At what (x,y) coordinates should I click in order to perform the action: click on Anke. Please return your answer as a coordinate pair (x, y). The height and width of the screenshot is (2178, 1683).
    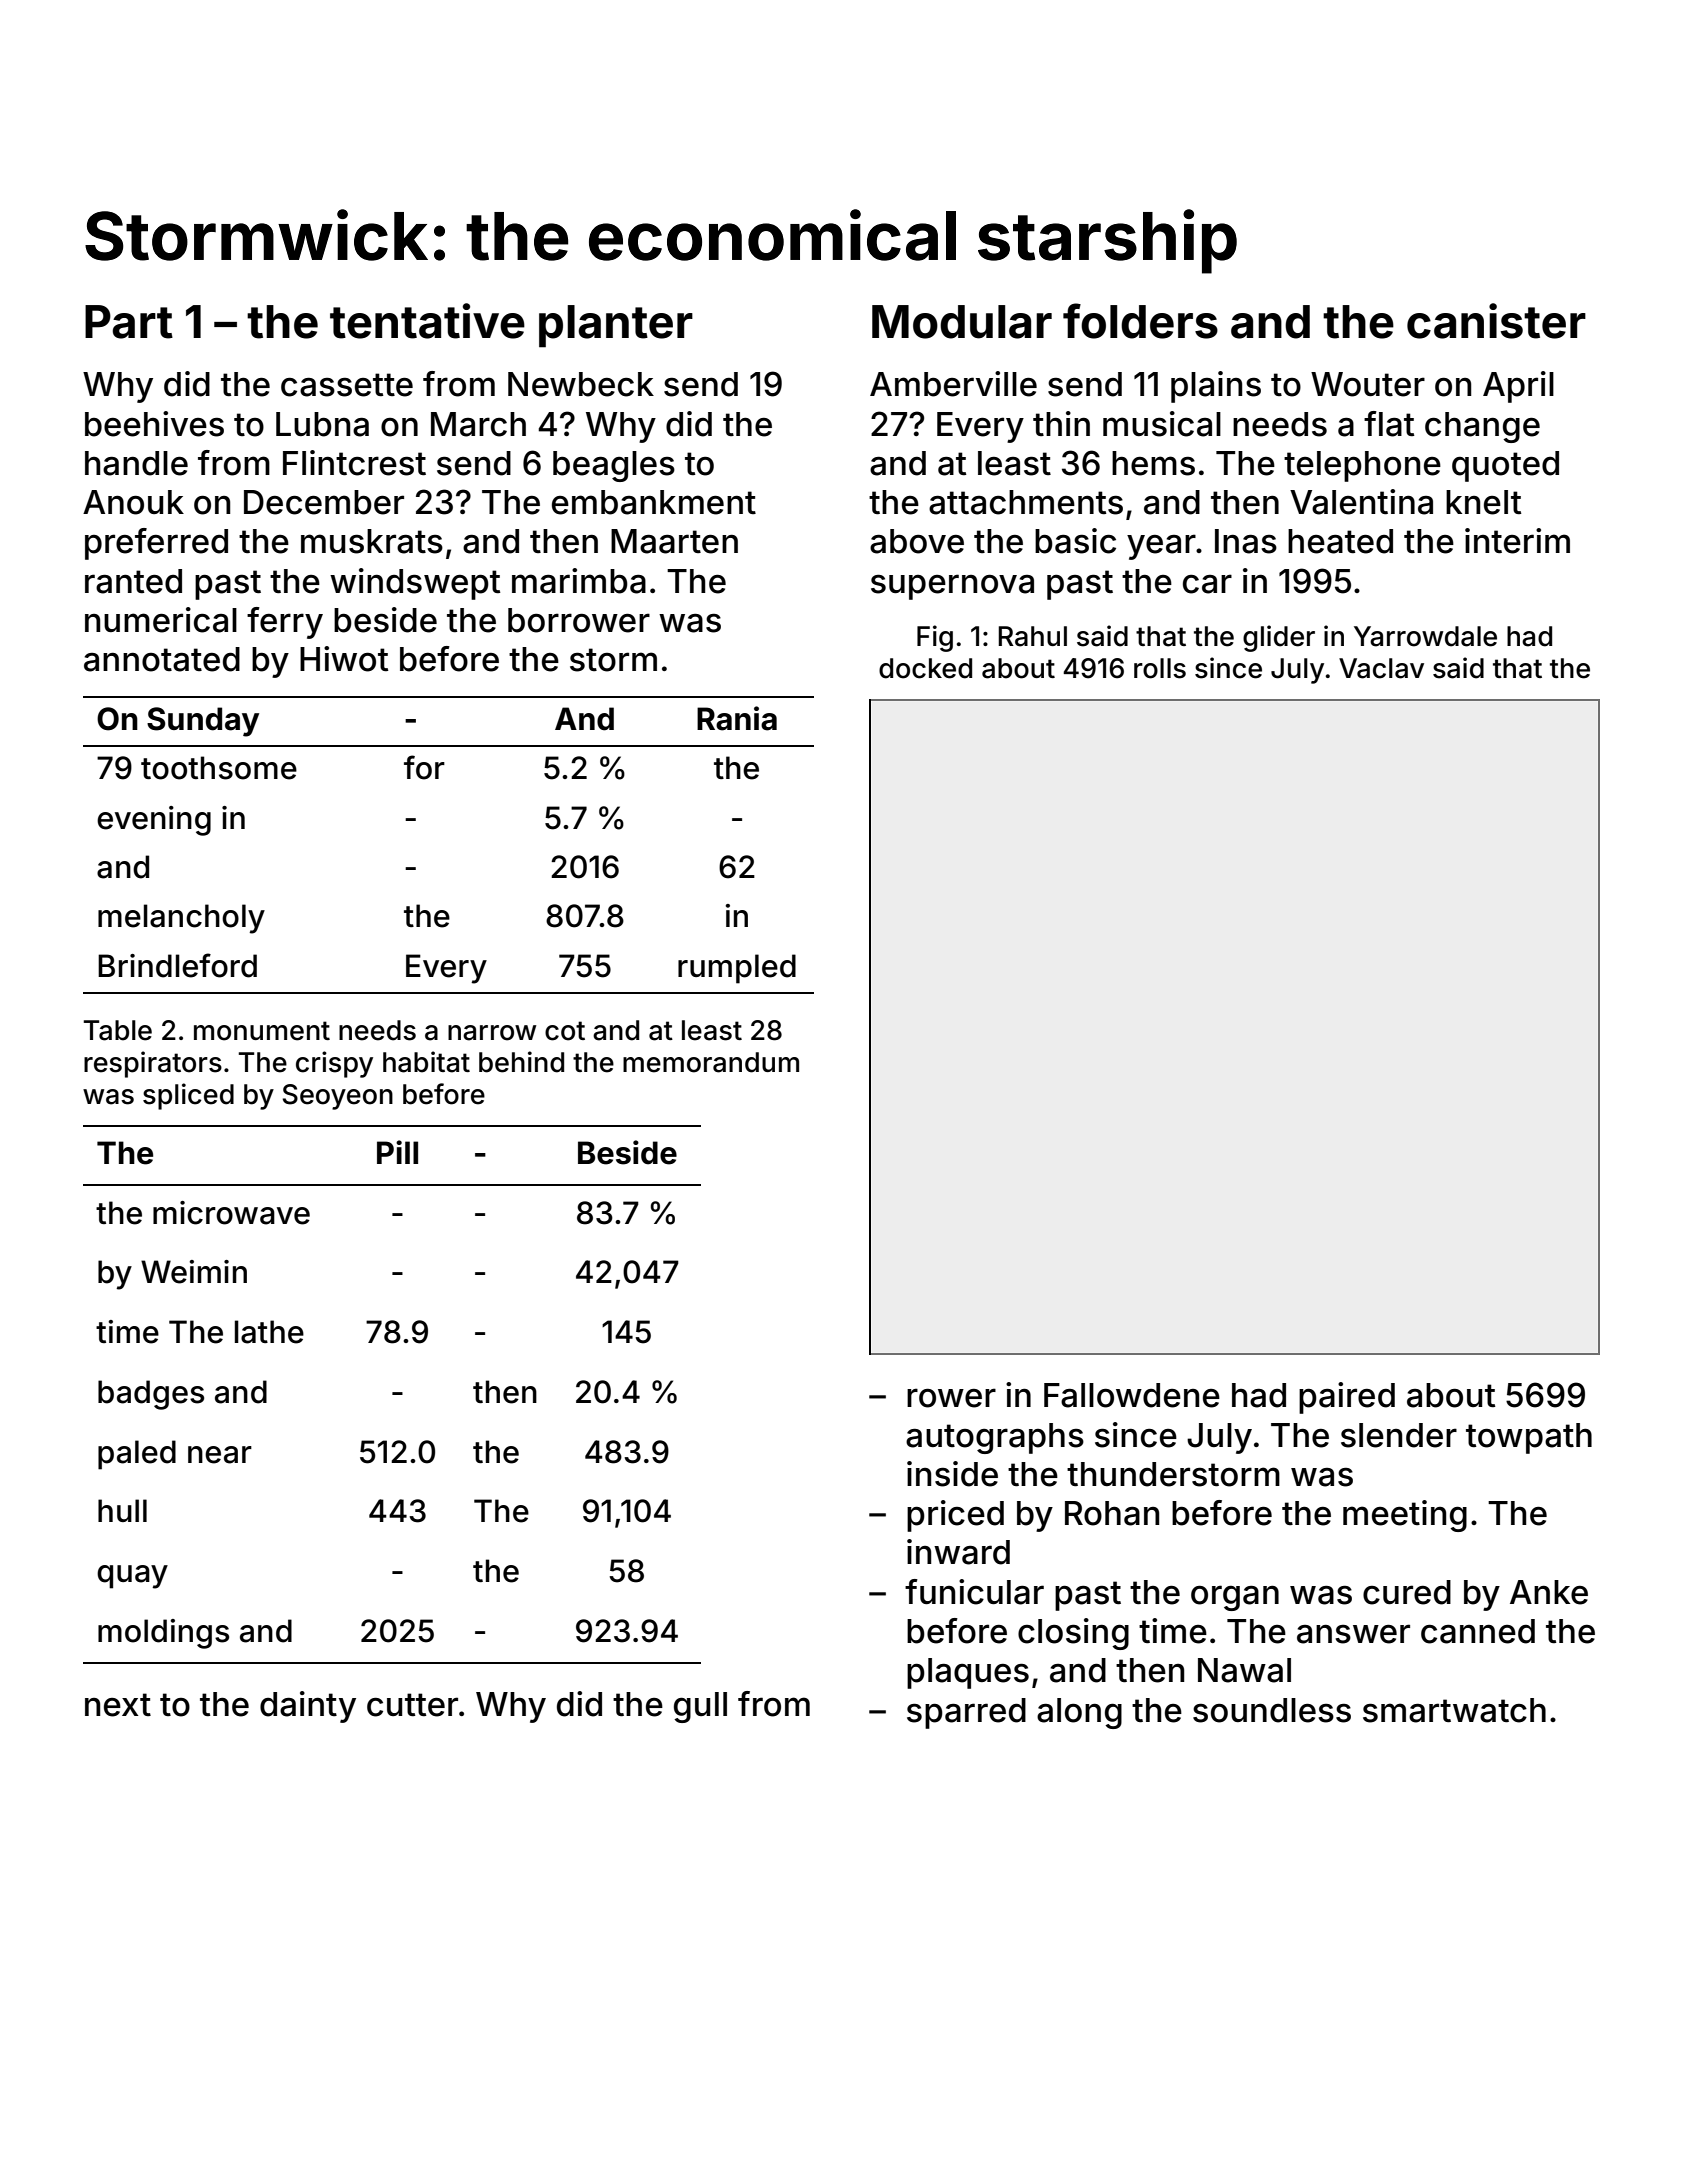
    Looking at the image, I should click on (1549, 1592).
